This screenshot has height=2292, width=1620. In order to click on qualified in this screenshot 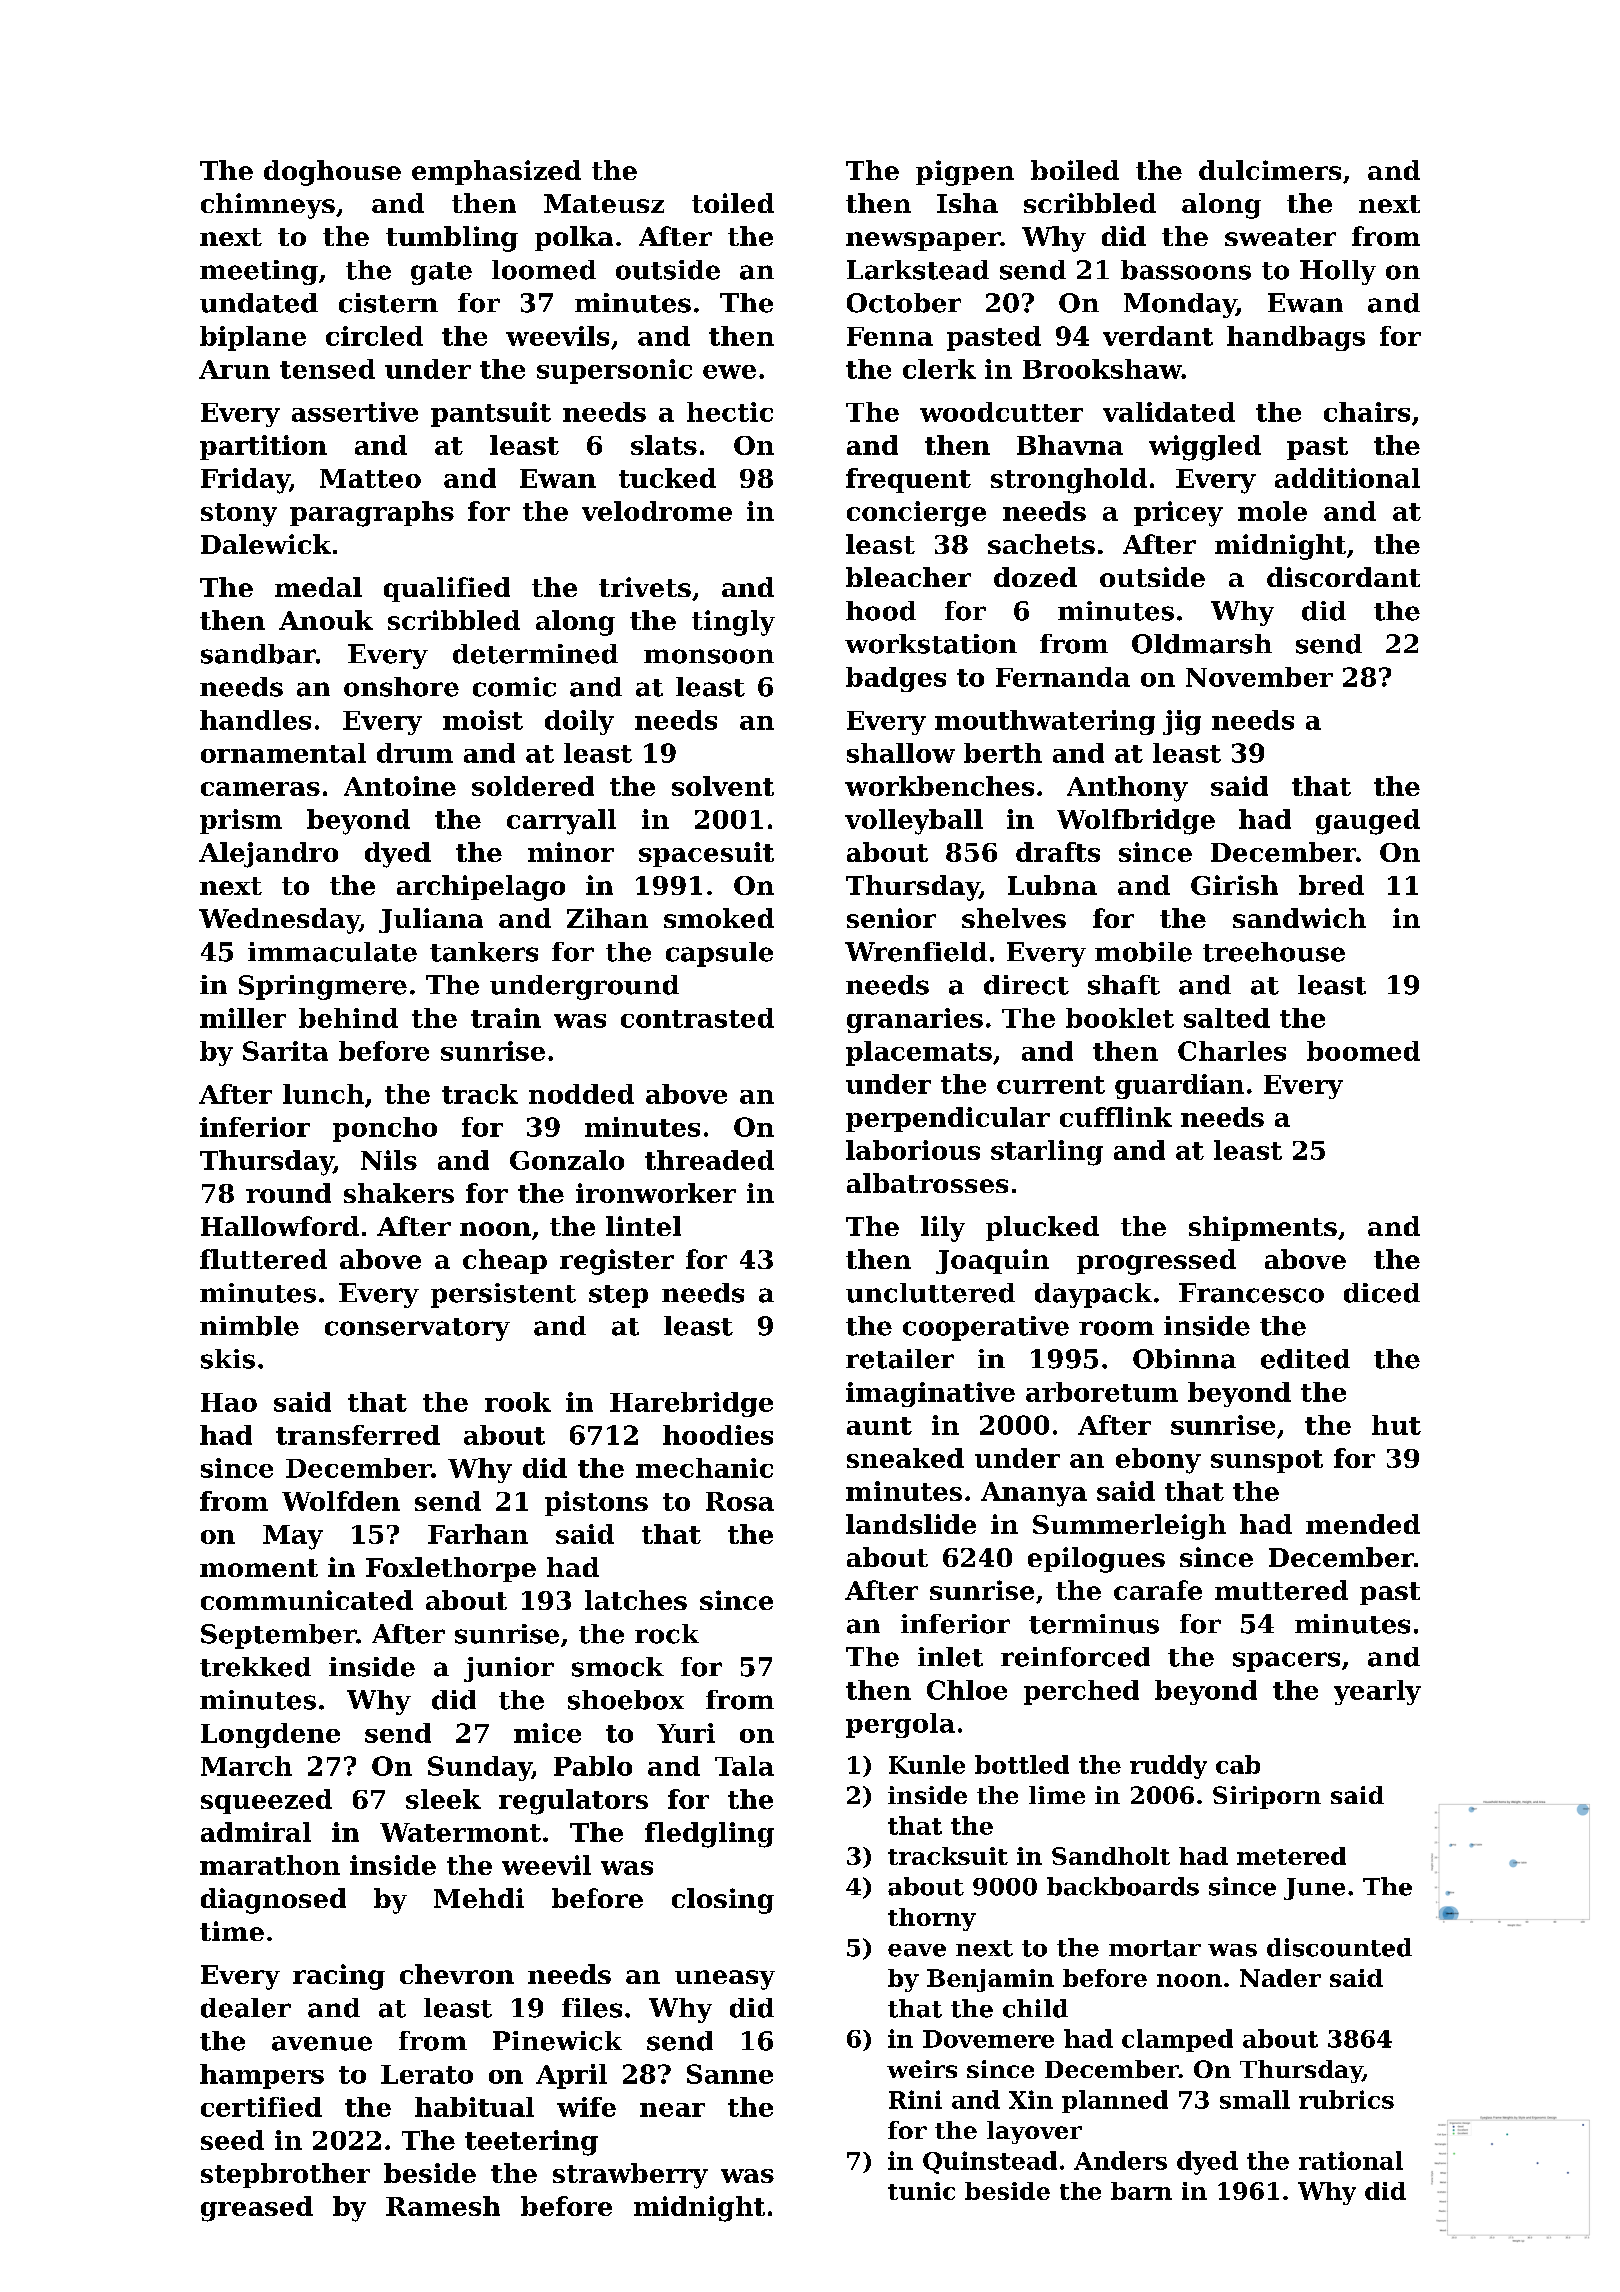, I will do `click(447, 589)`.
